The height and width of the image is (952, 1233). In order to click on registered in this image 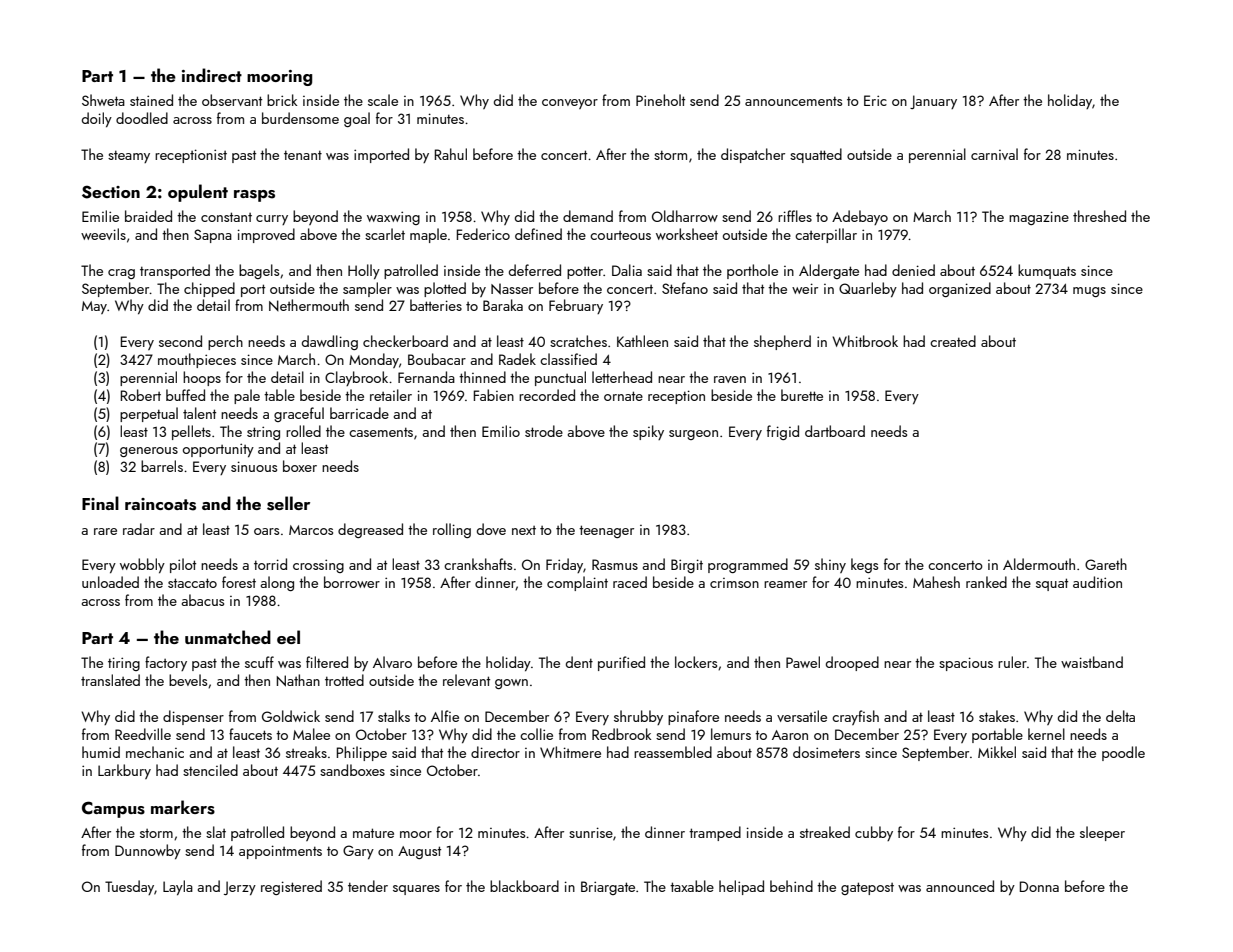, I will do `click(291, 887)`.
